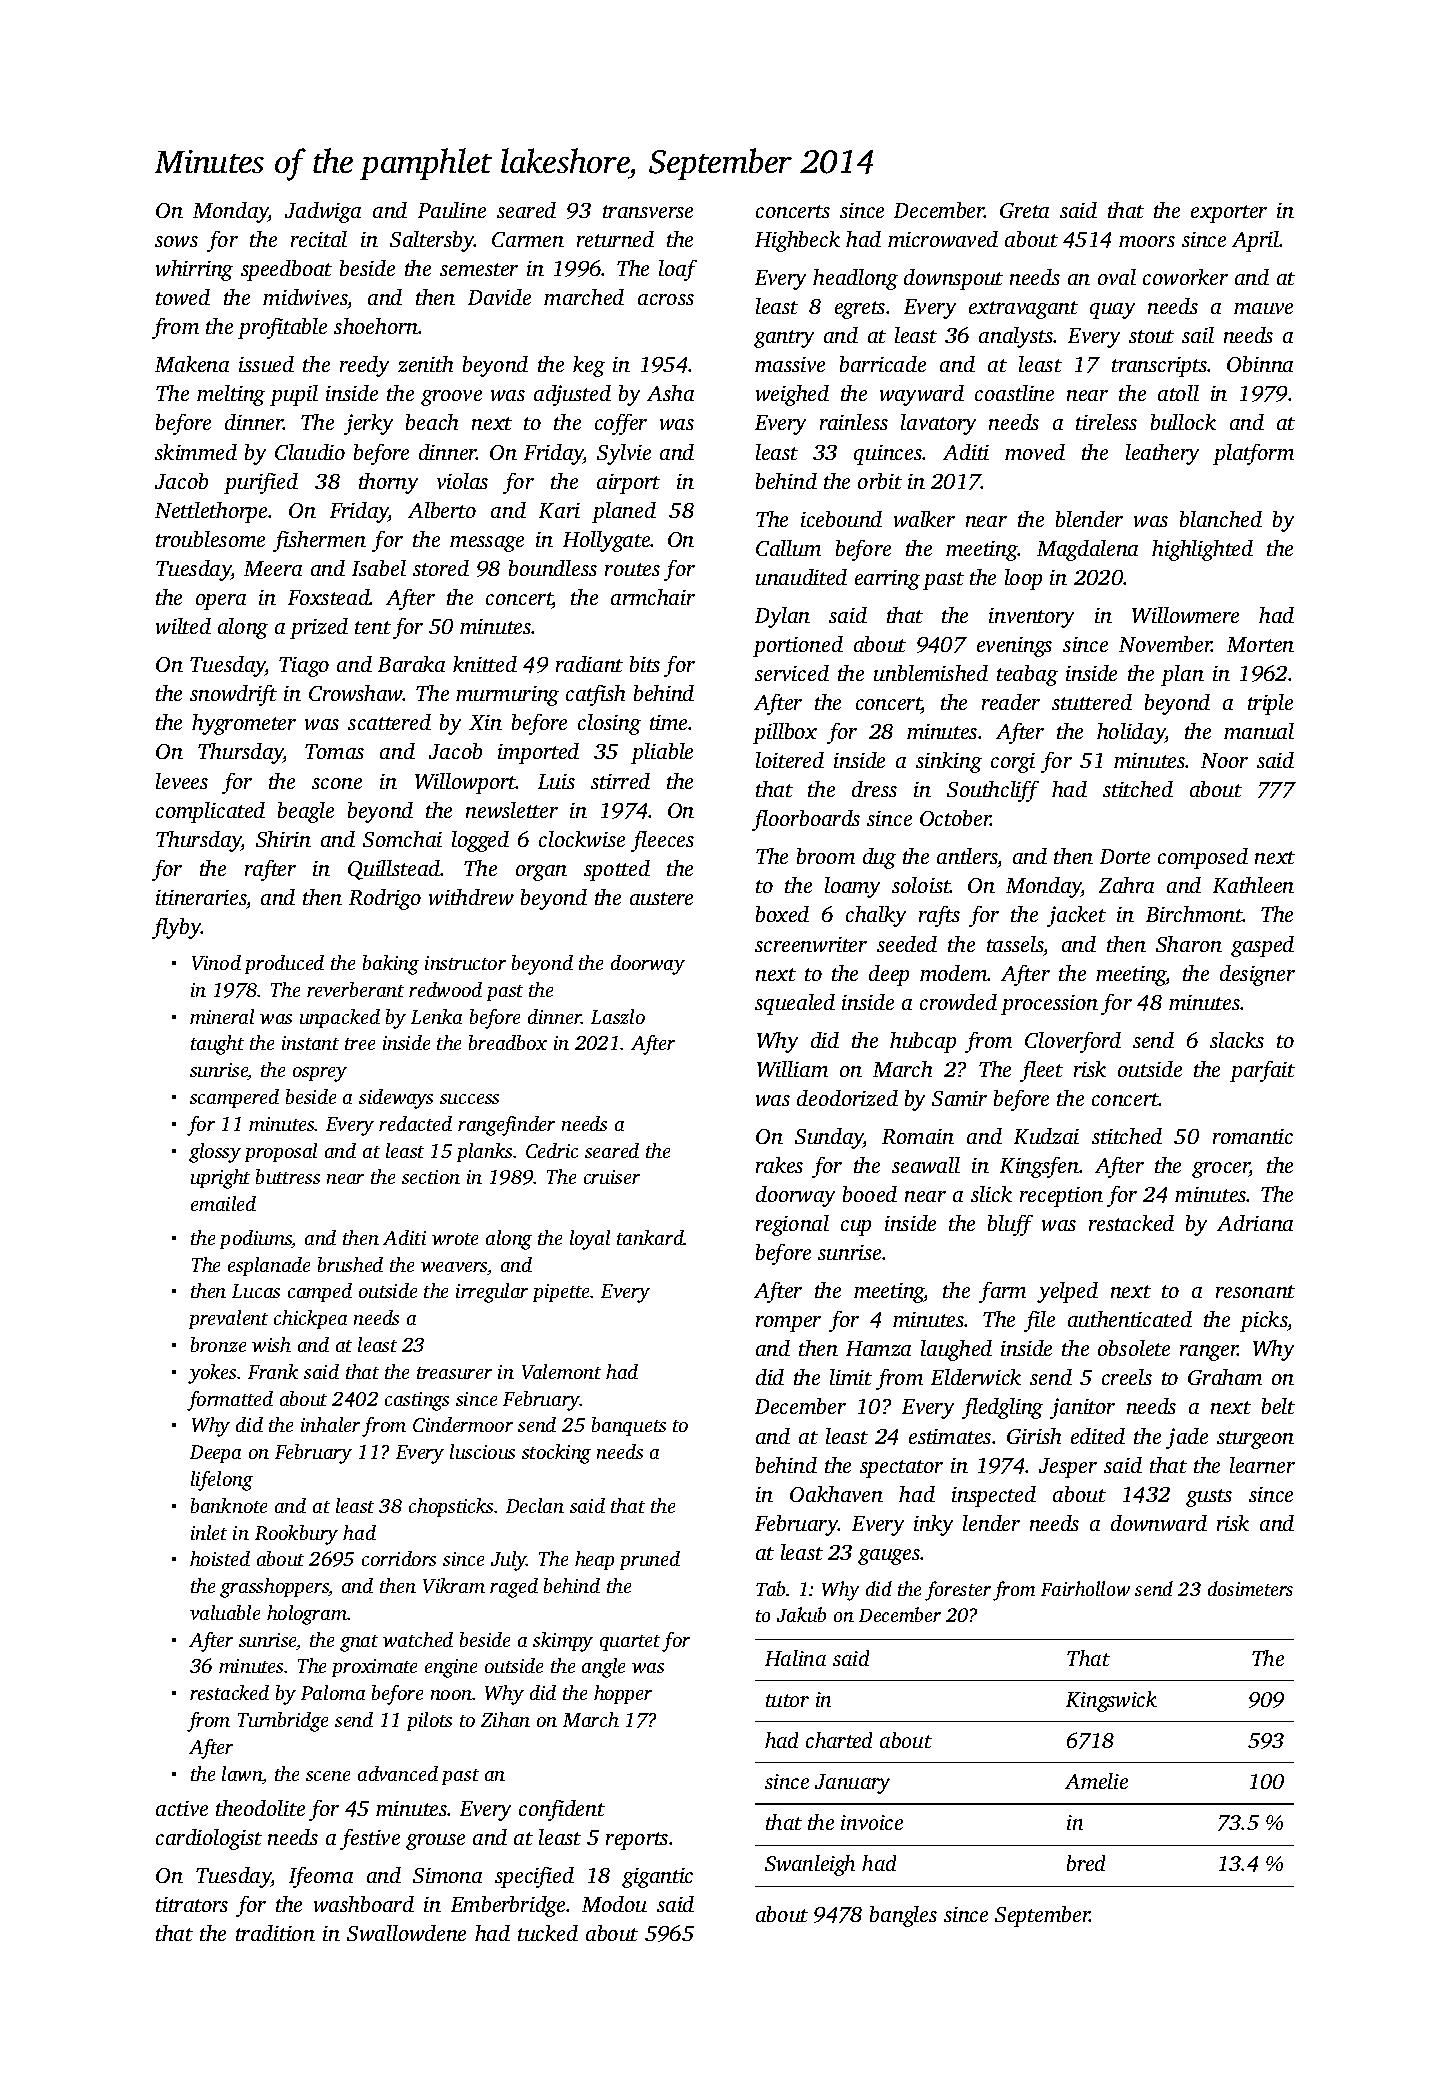  What do you see at coordinates (810, 1865) in the page?
I see `Swanleigh` at bounding box center [810, 1865].
